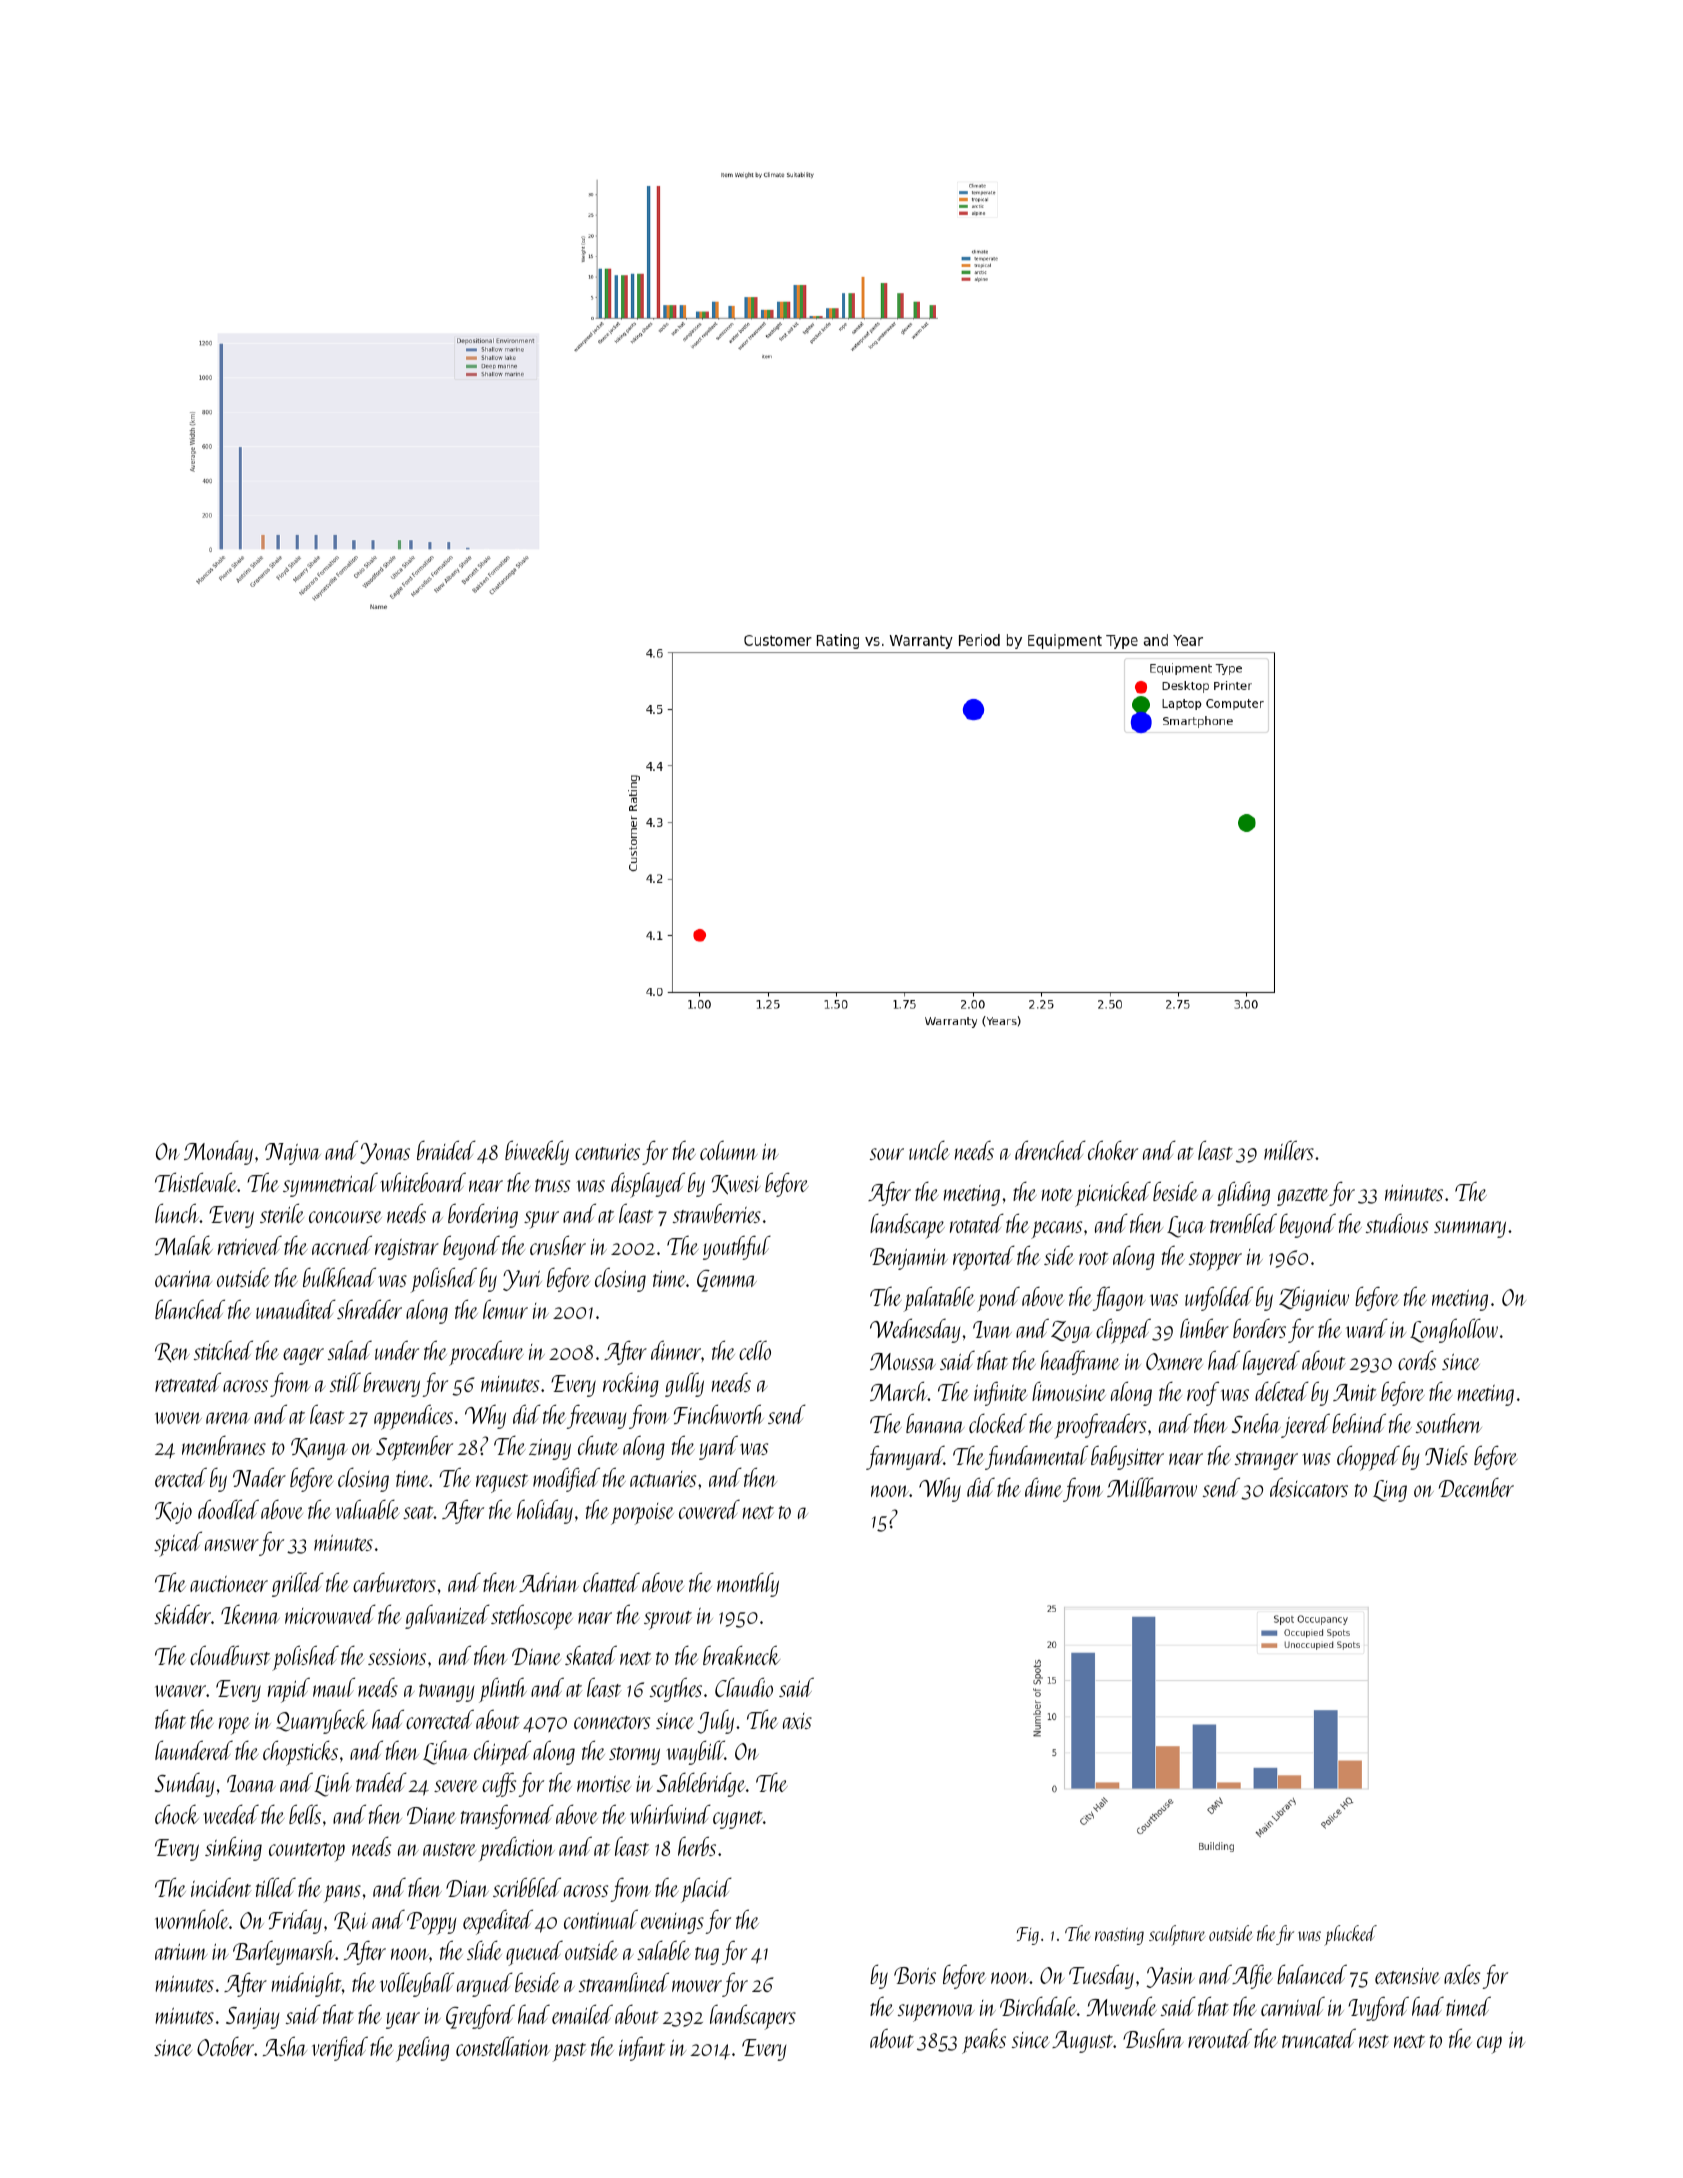 The image size is (1683, 2178). Describe the element at coordinates (984, 2041) in the page. I see `peaks` at that location.
